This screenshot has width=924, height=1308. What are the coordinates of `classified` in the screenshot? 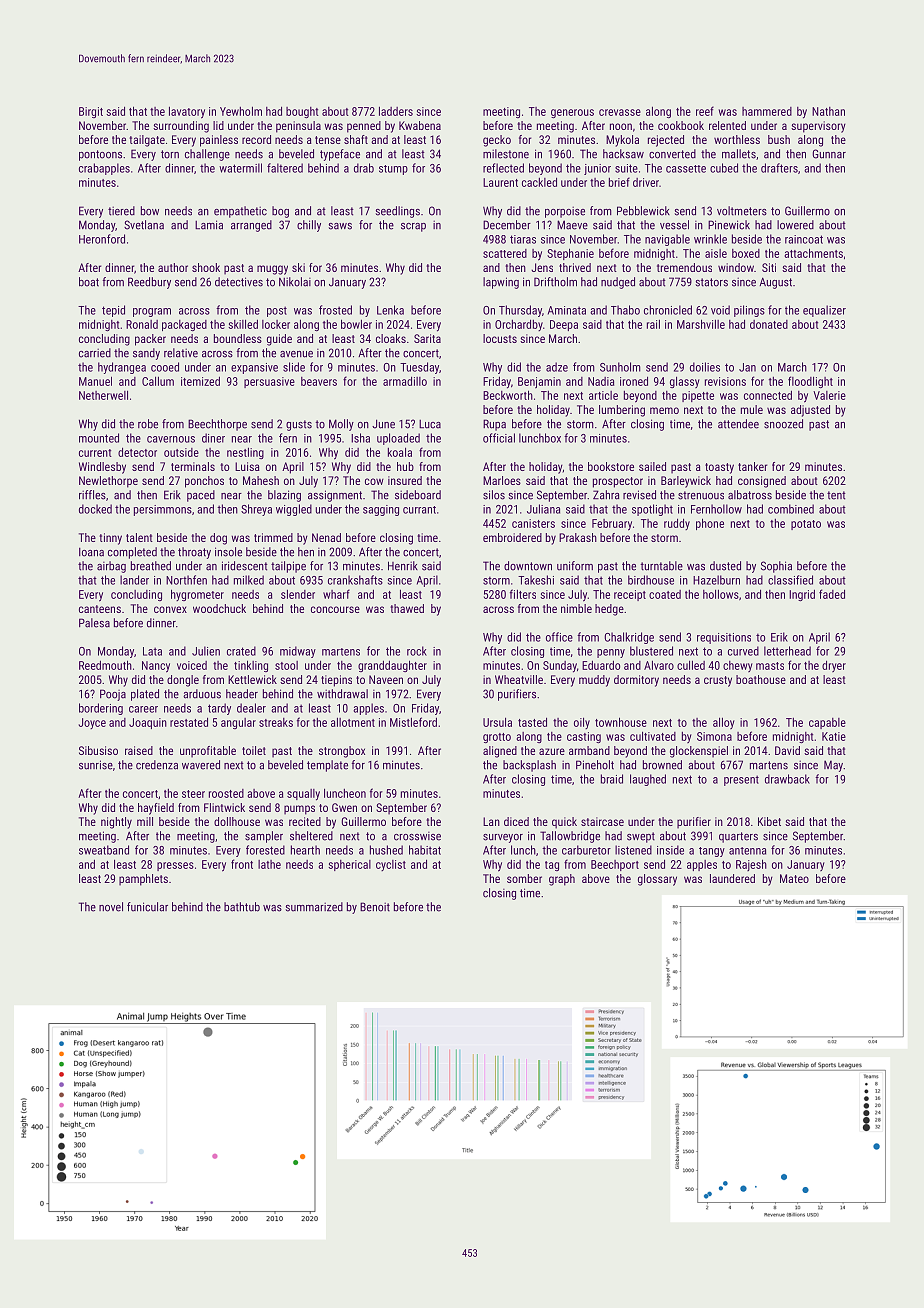 It's located at (790, 580).
